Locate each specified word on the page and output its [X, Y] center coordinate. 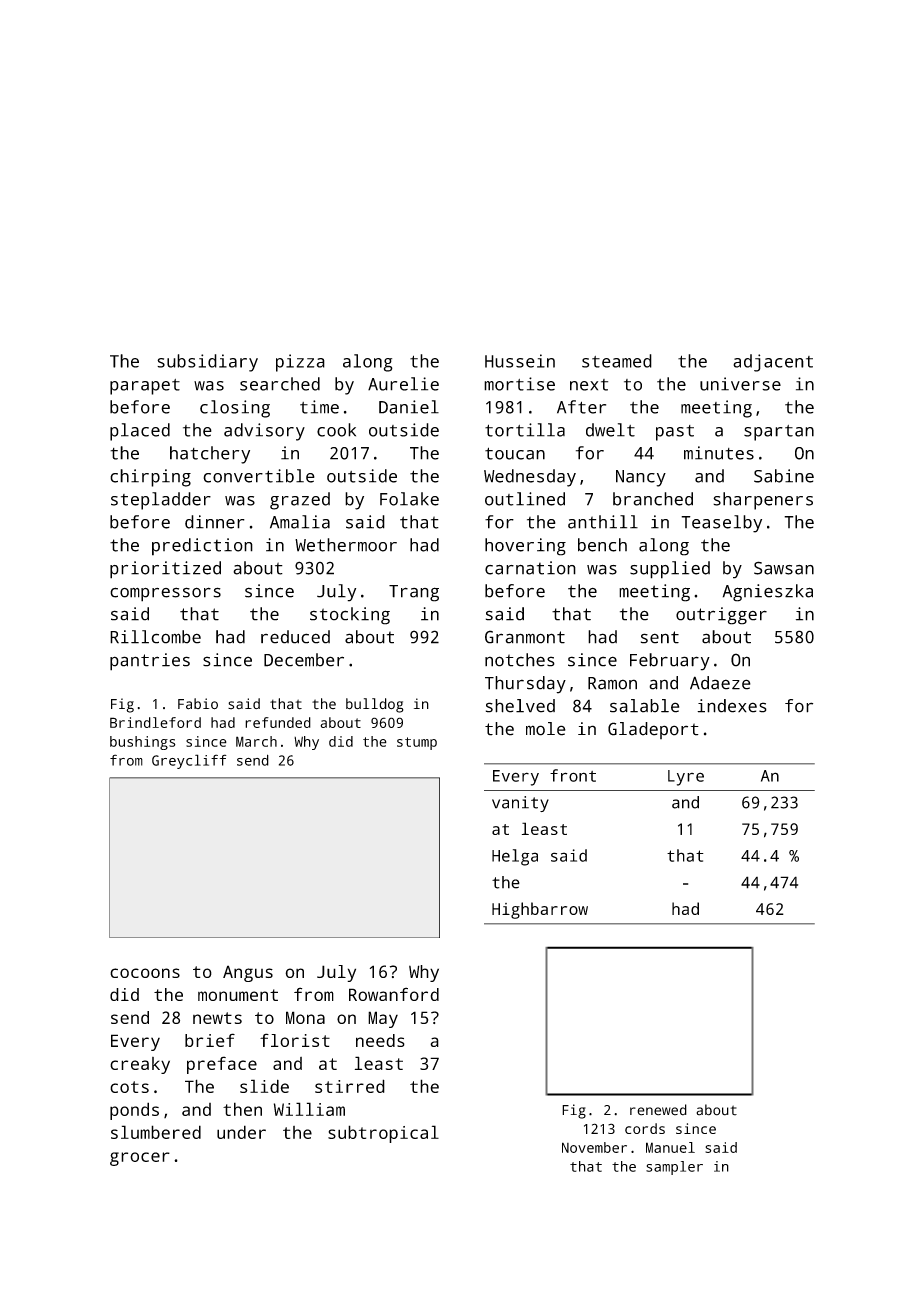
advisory [264, 432]
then [242, 1109]
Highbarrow [540, 910]
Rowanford [394, 994]
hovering [525, 547]
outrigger [721, 616]
